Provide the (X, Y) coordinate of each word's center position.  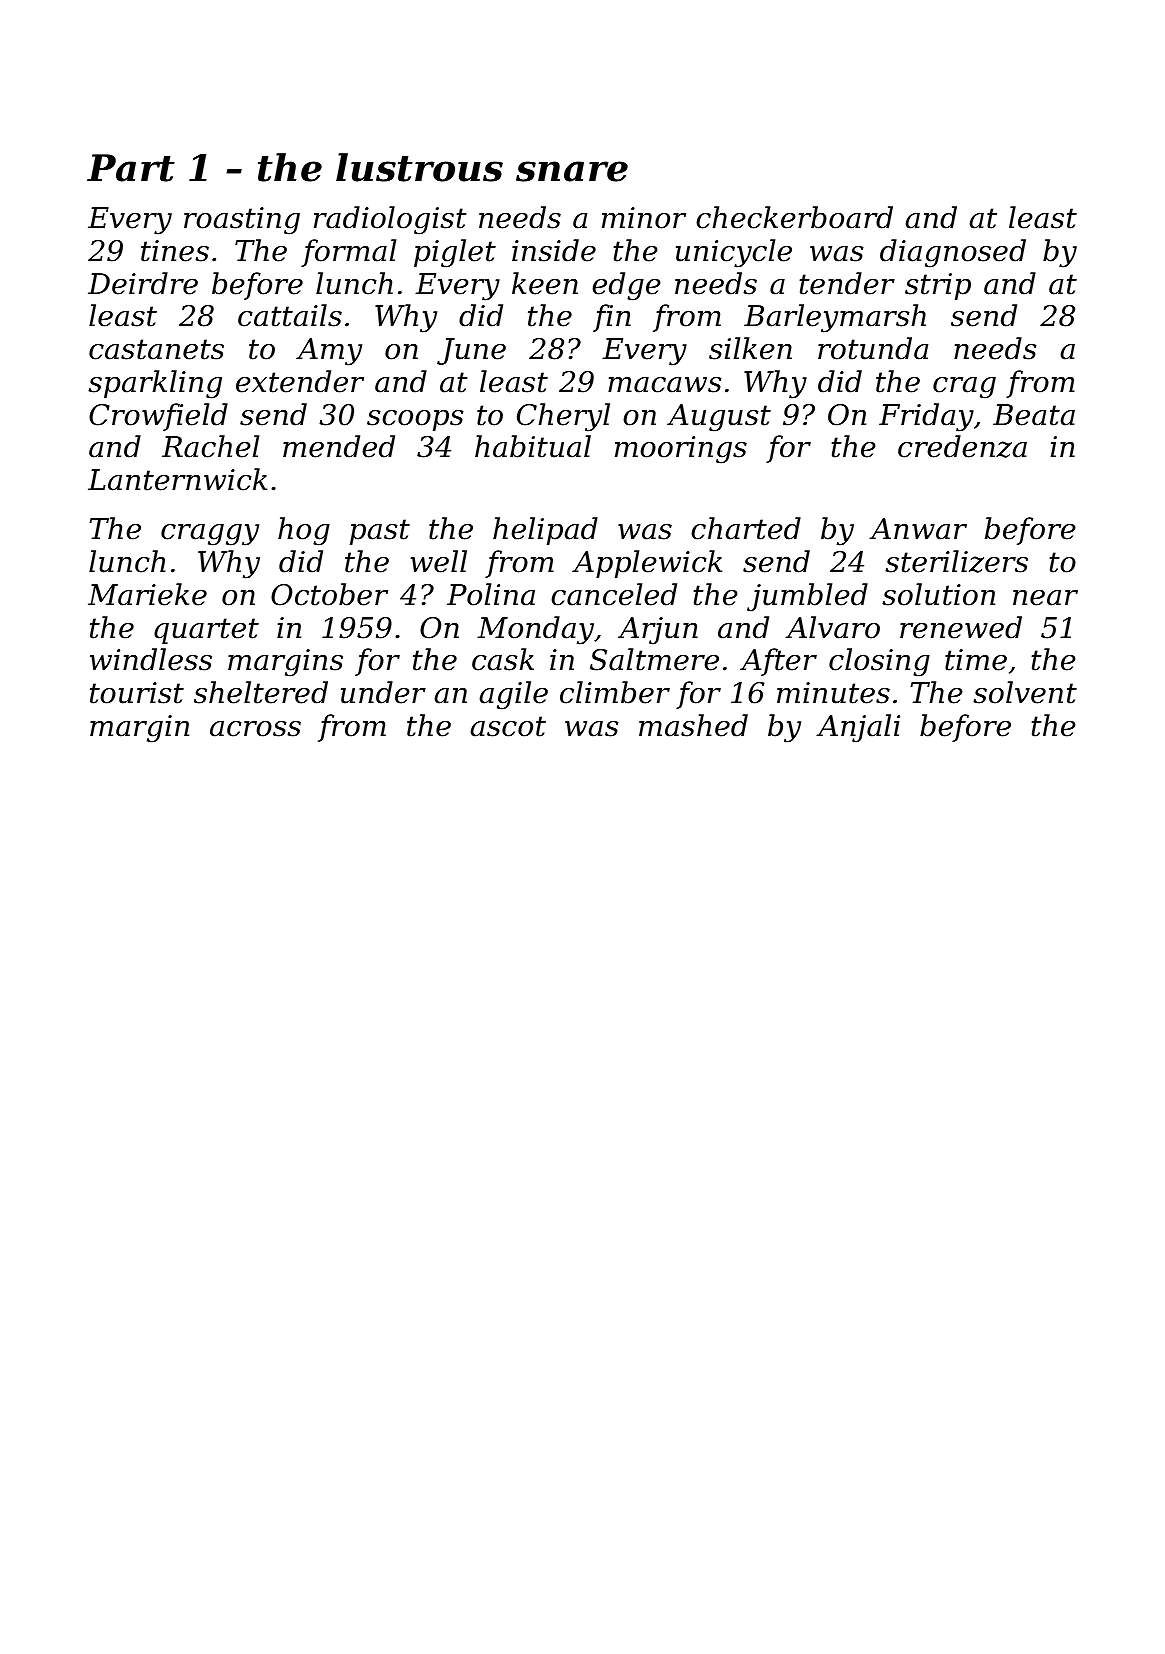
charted (746, 528)
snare (572, 171)
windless (151, 659)
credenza (962, 446)
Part (131, 168)
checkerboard (794, 217)
